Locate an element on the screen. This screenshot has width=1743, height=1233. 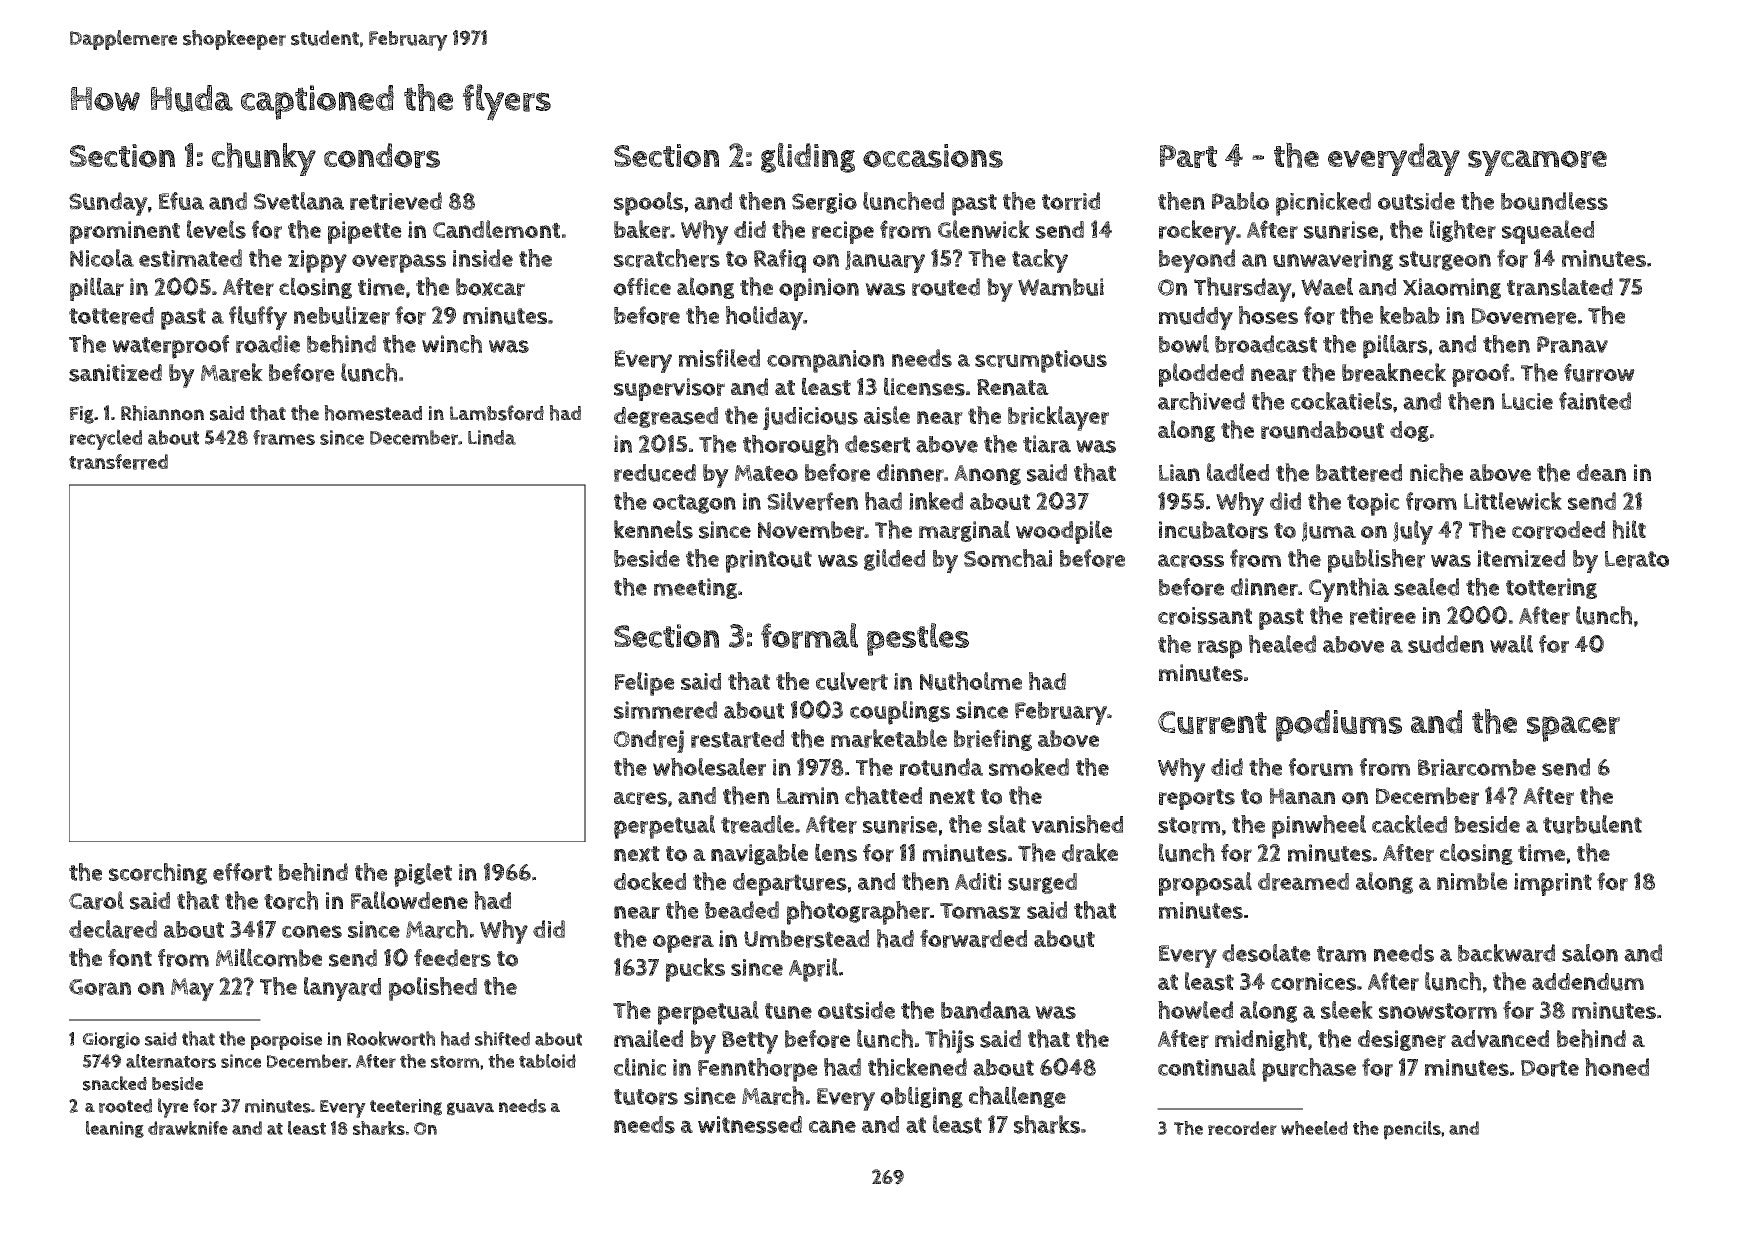
nimble is located at coordinates (1472, 881).
